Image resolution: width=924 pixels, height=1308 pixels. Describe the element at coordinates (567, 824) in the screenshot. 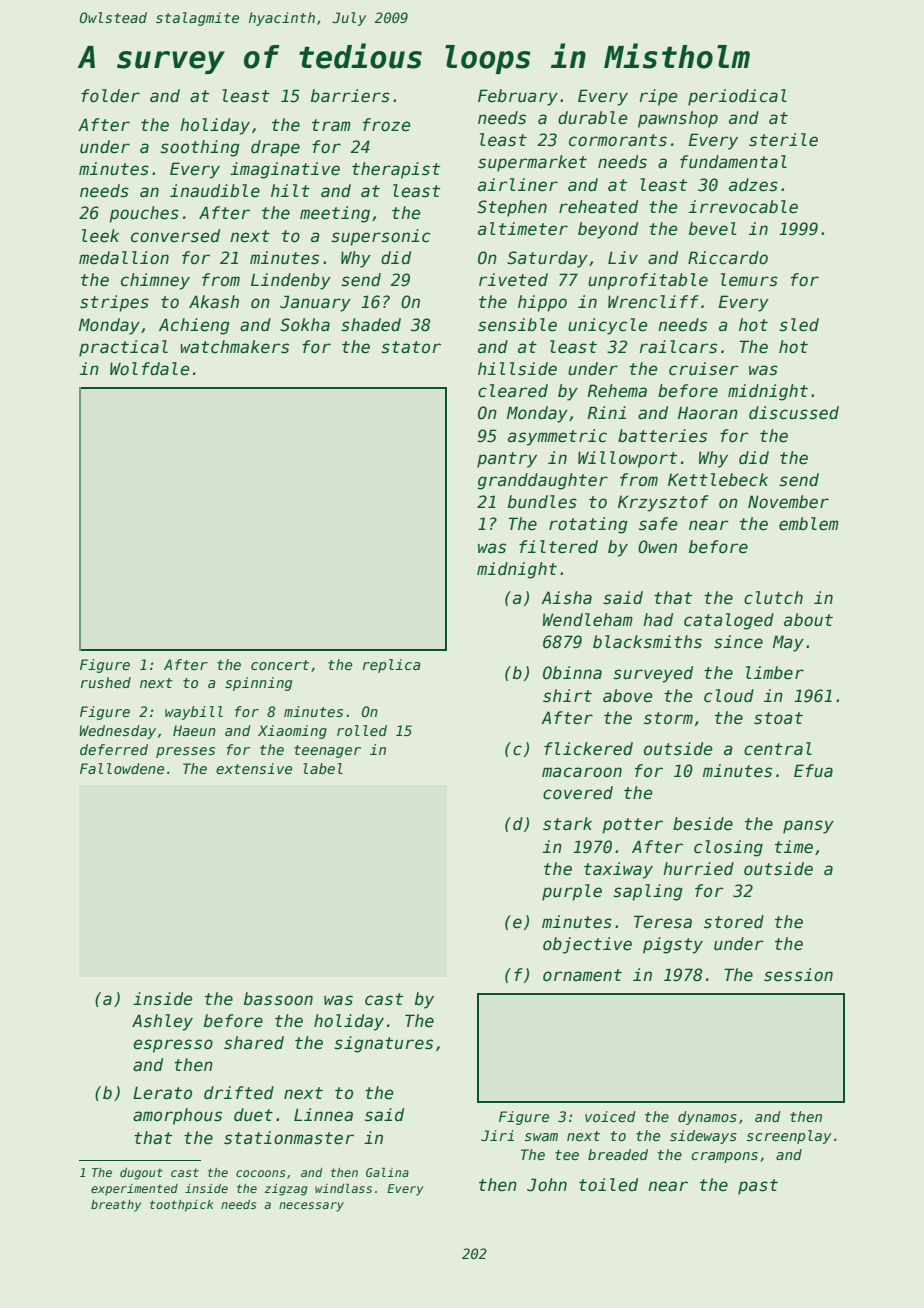

I see `stark` at that location.
